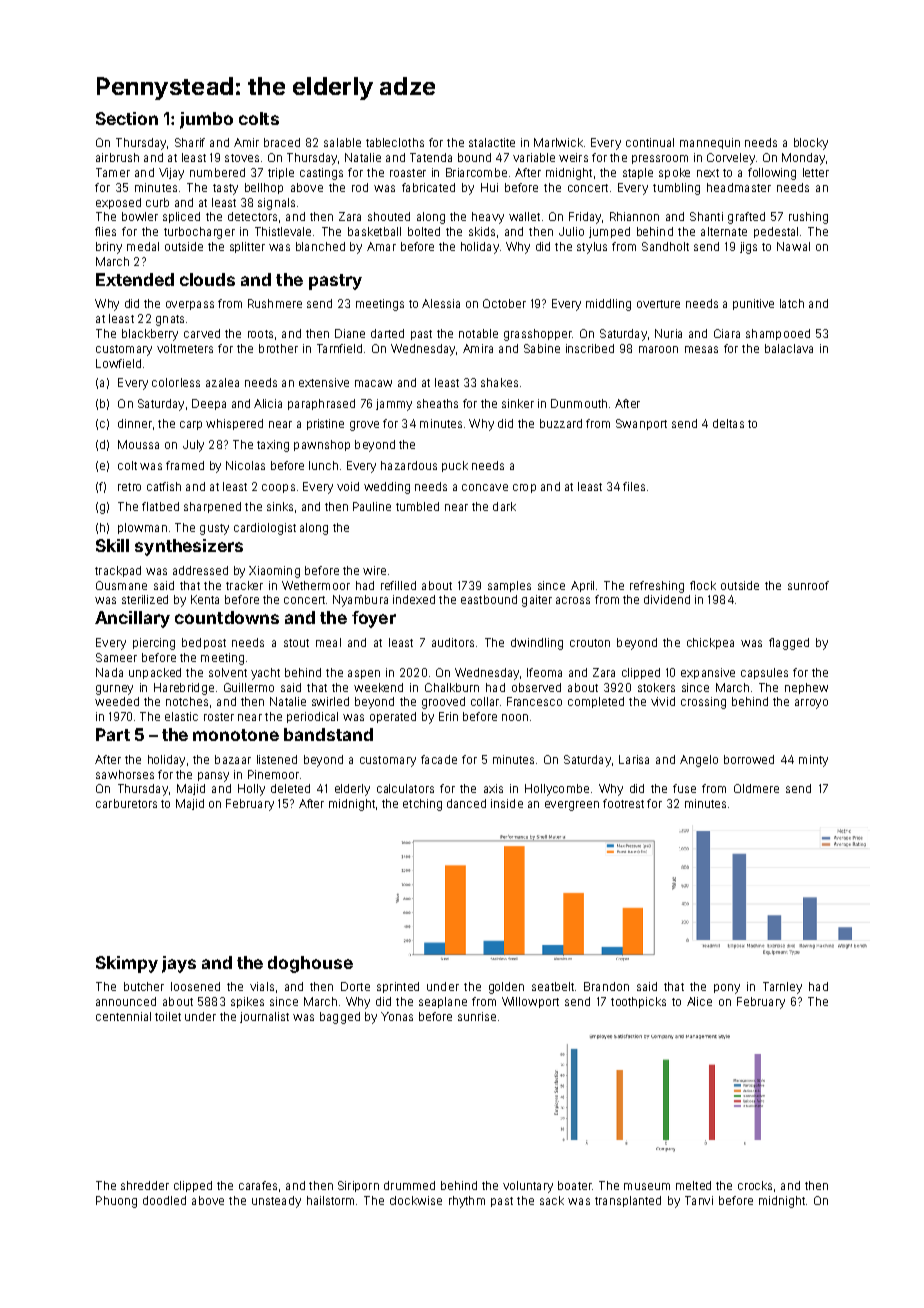 Image resolution: width=924 pixels, height=1308 pixels. I want to click on journalist, so click(264, 1017).
